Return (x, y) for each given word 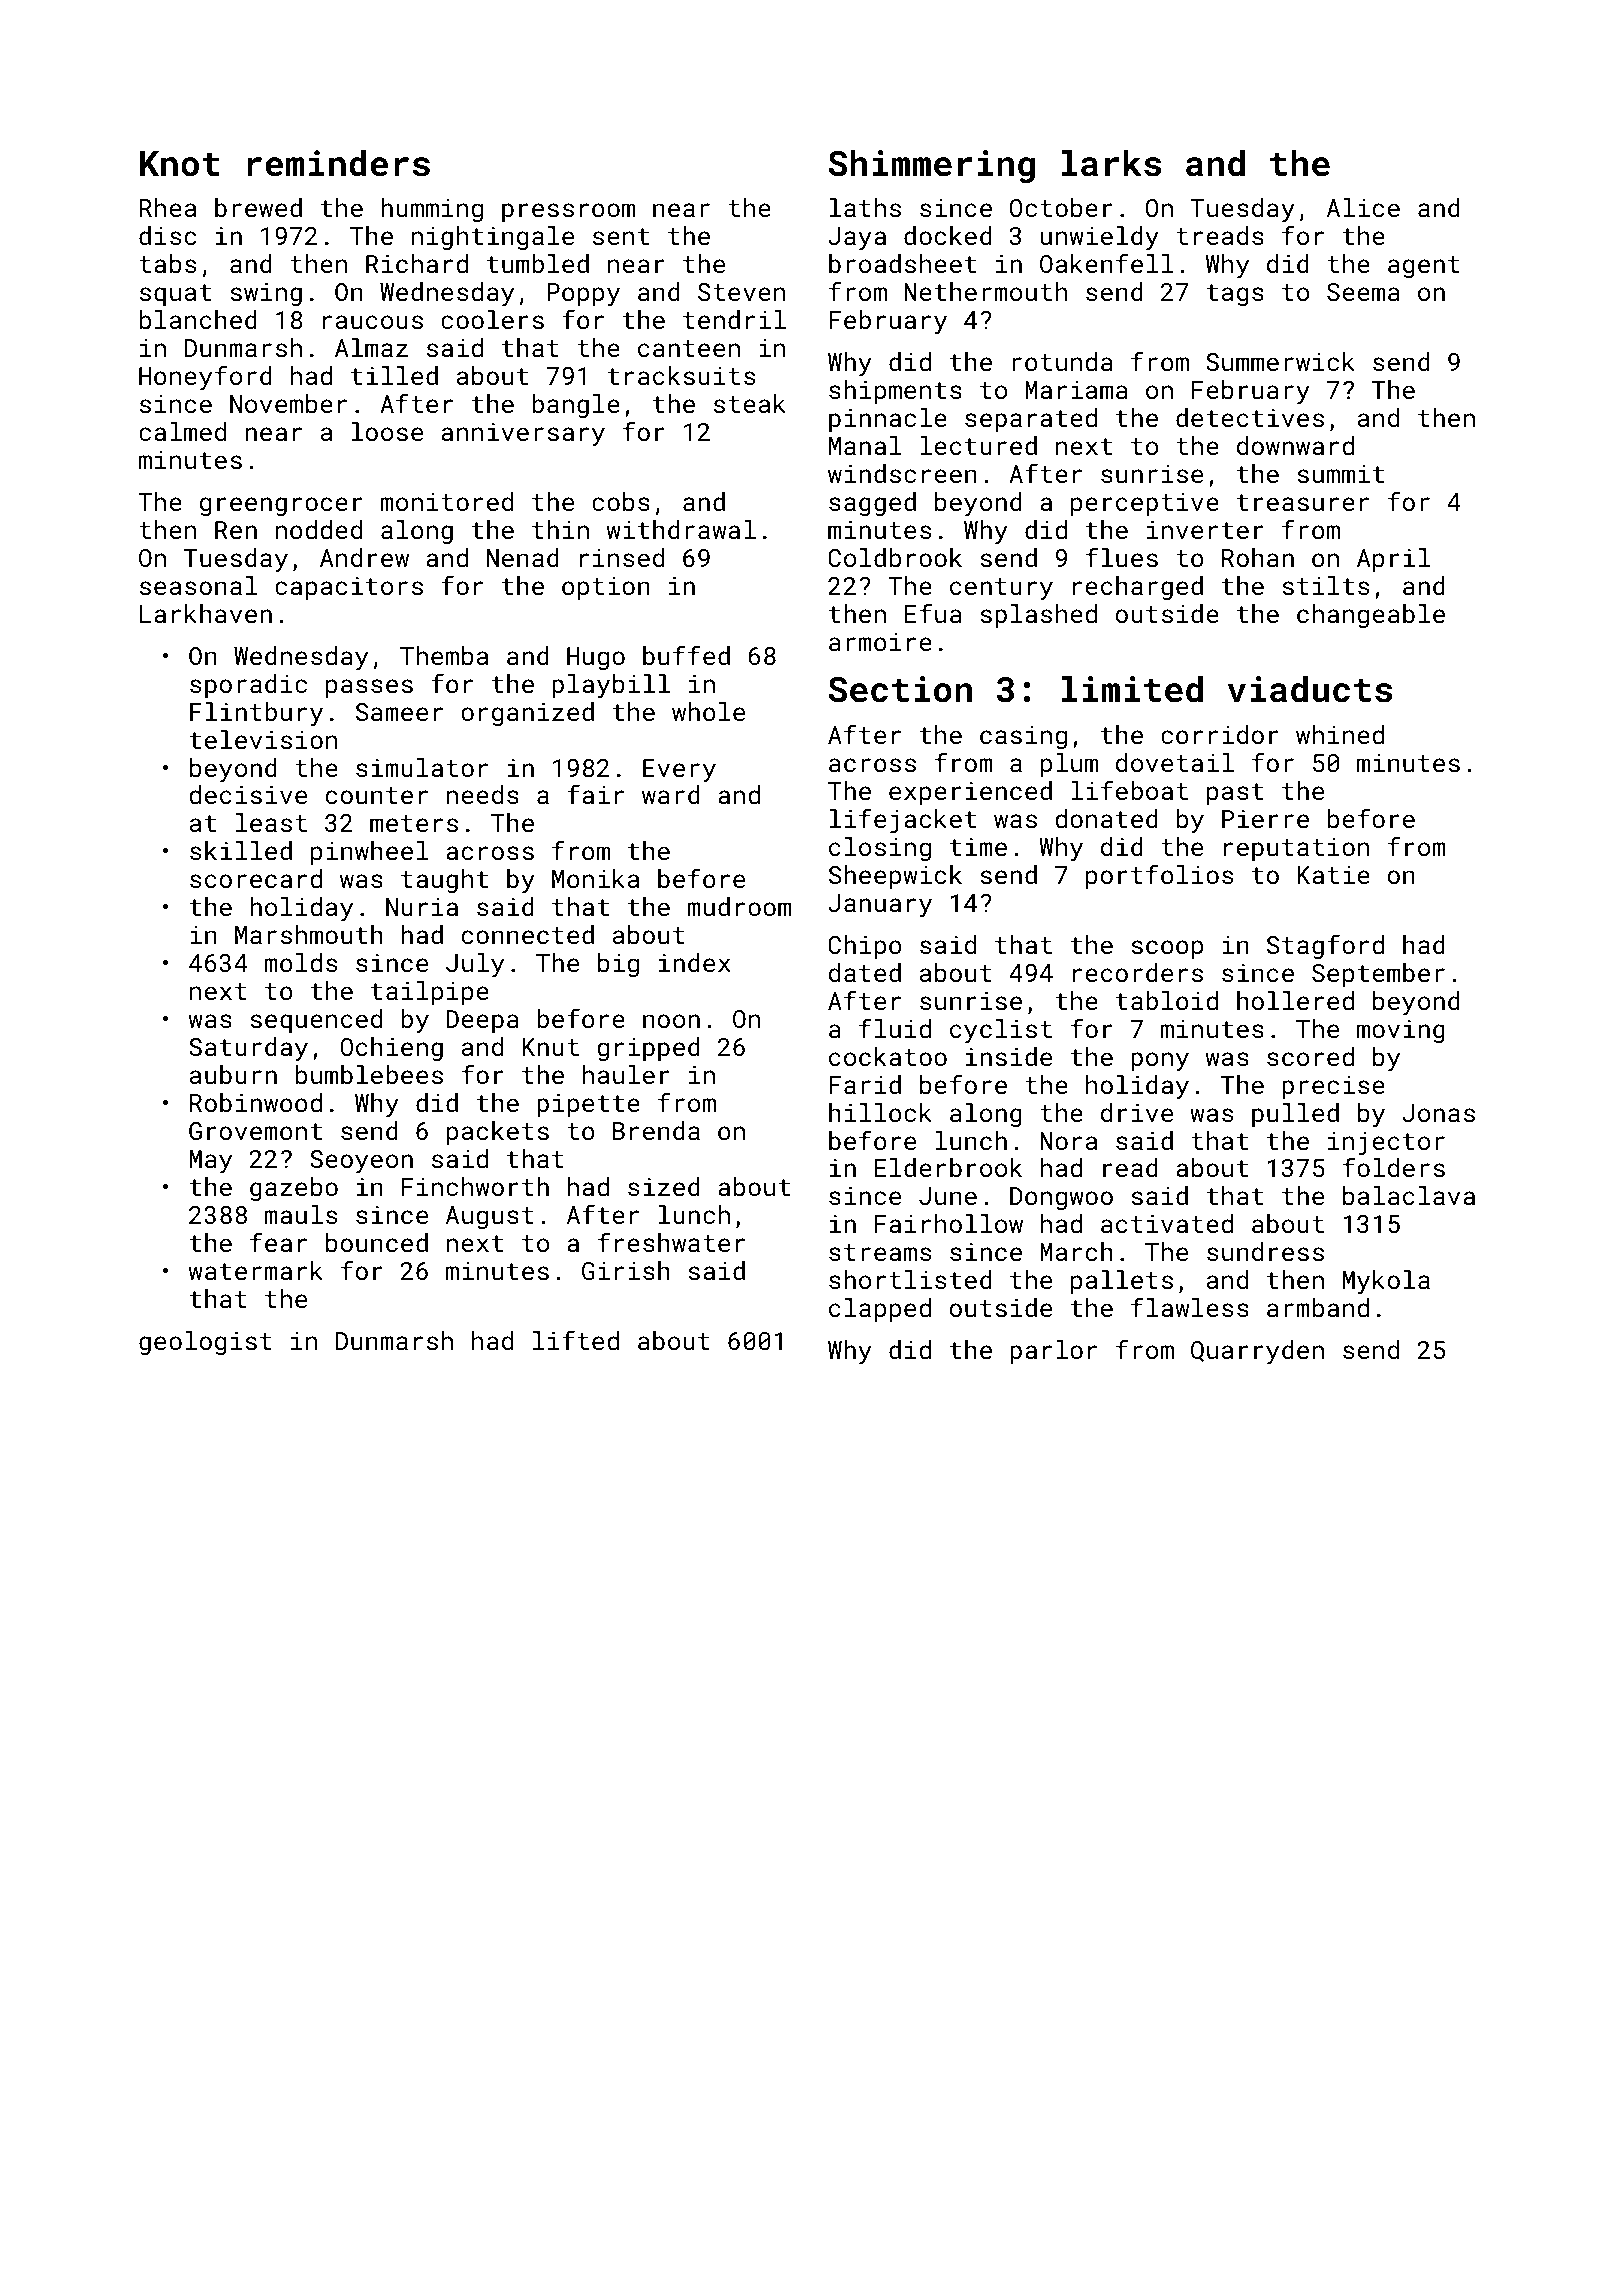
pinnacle (888, 420)
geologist (205, 1343)
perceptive (1145, 504)
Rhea (168, 207)
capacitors (349, 588)
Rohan (1258, 557)
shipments (895, 392)
